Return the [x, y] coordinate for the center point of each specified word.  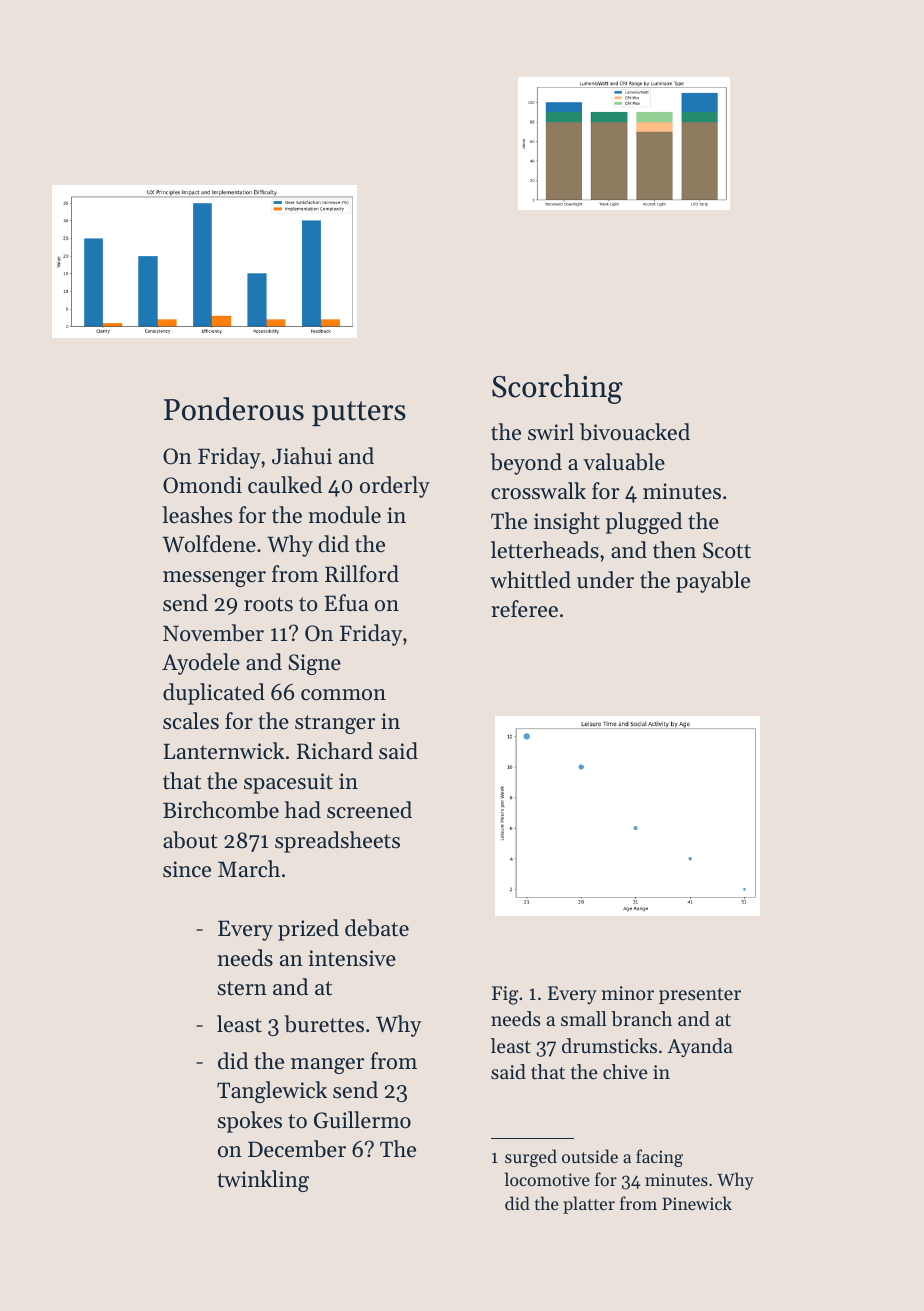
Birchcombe [221, 810]
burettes [324, 1024]
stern [242, 988]
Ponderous [234, 409]
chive [625, 1072]
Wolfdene [209, 544]
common [343, 695]
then [674, 550]
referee [524, 609]
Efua [346, 603]
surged [531, 1158]
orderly [395, 487]
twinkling [263, 1181]
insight [567, 523]
